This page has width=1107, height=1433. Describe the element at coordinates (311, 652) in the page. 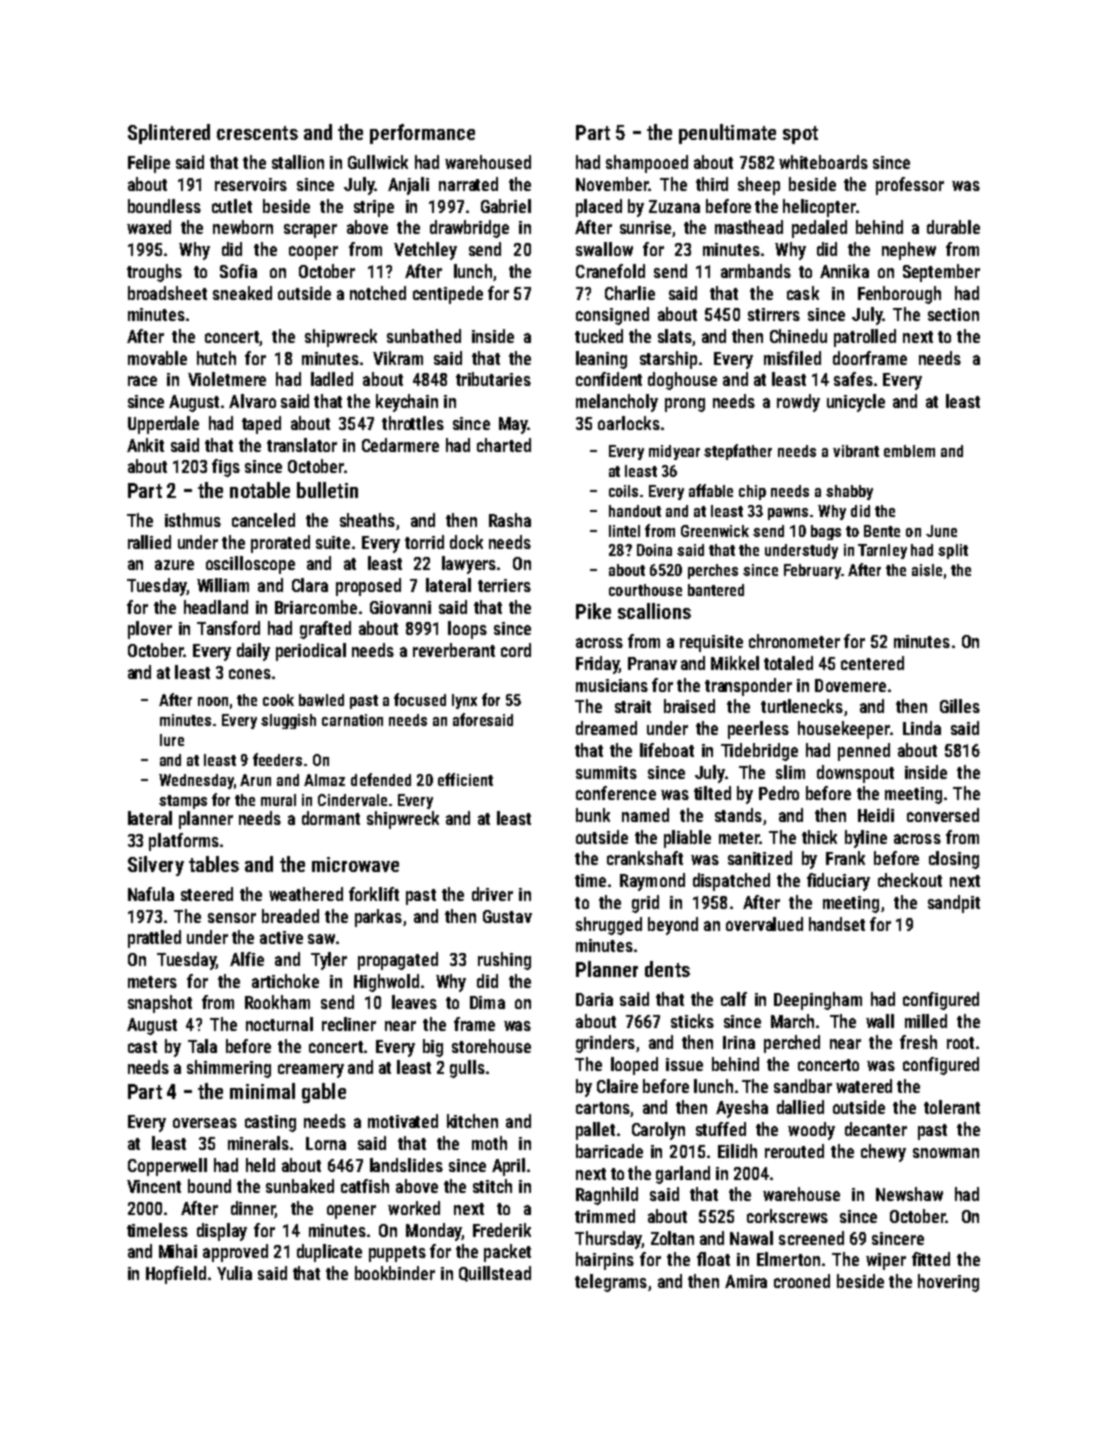

I see `periodical` at that location.
